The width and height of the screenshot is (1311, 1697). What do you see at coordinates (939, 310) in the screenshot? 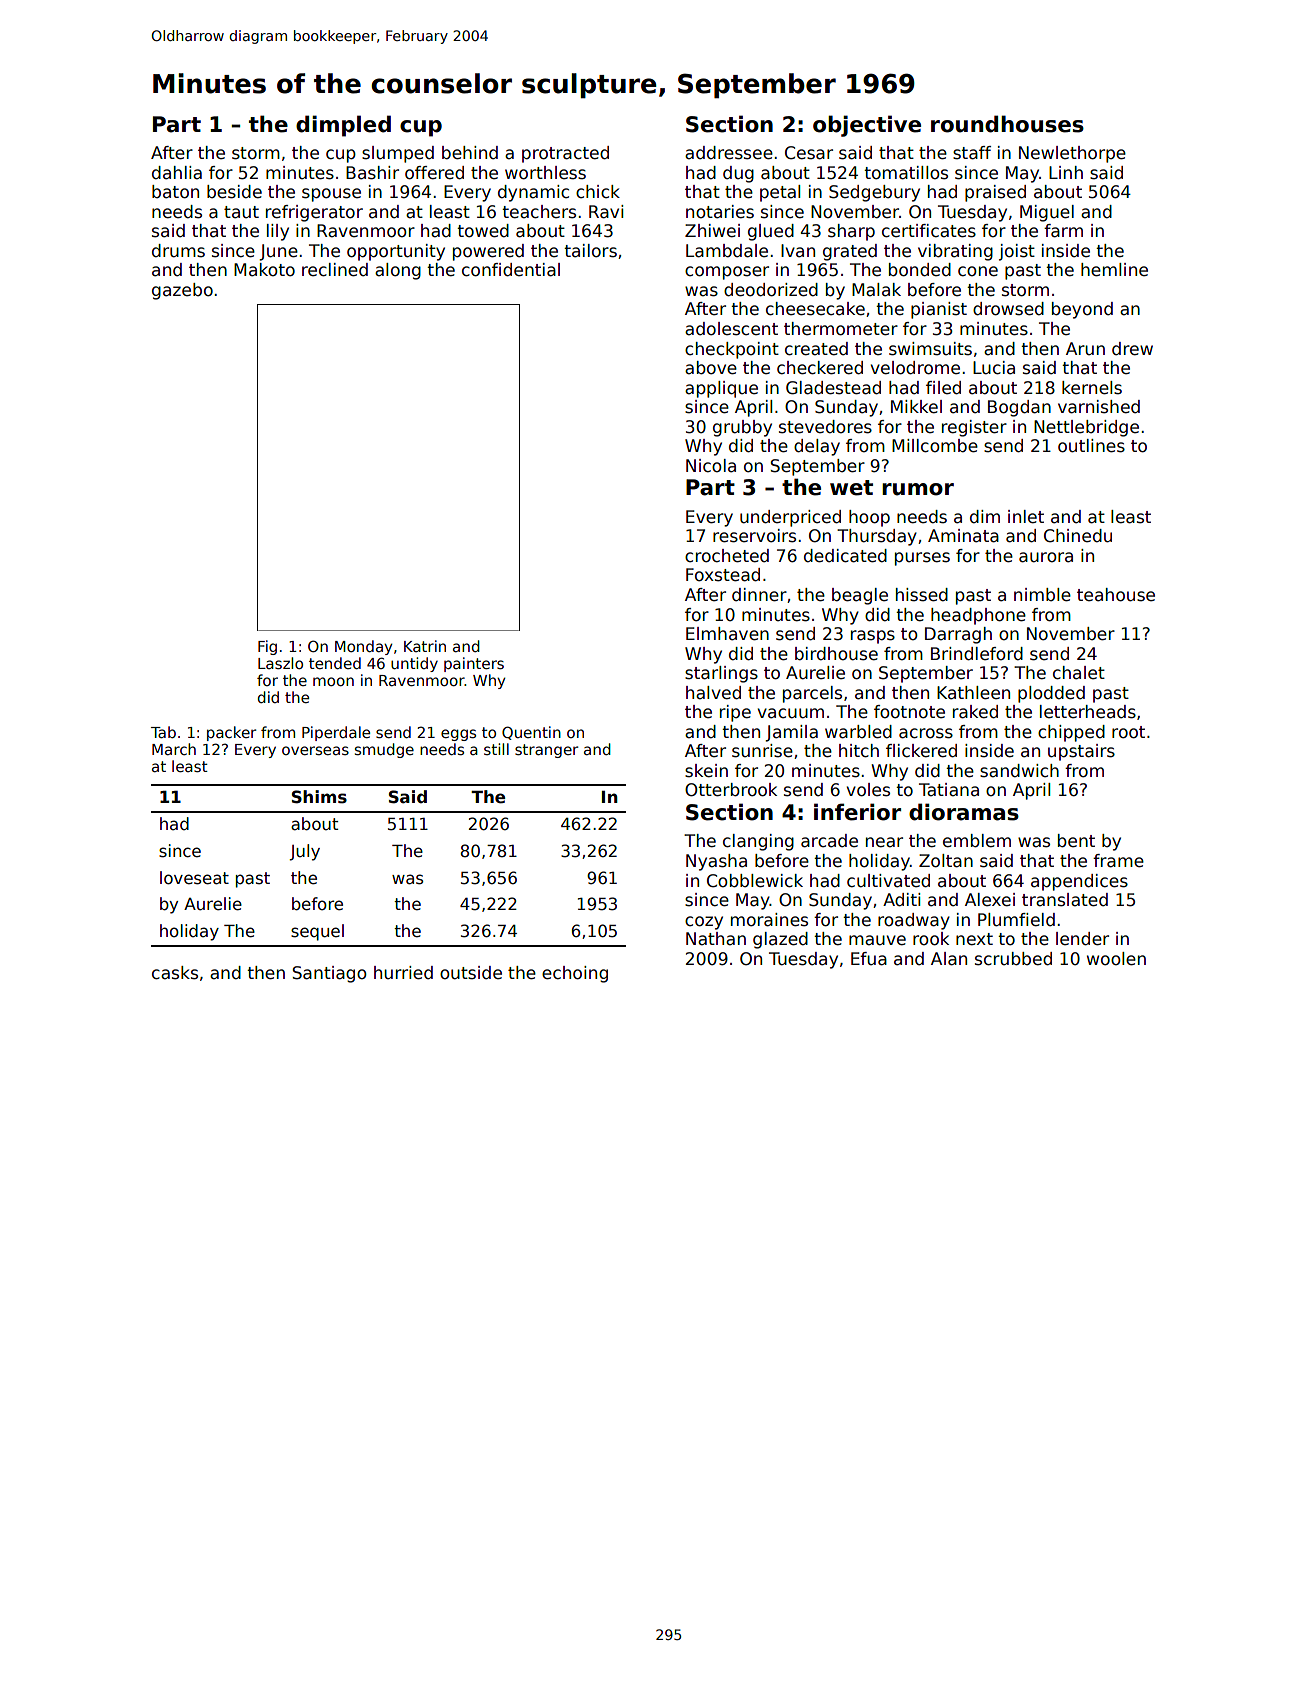
I see `pianist` at bounding box center [939, 310].
